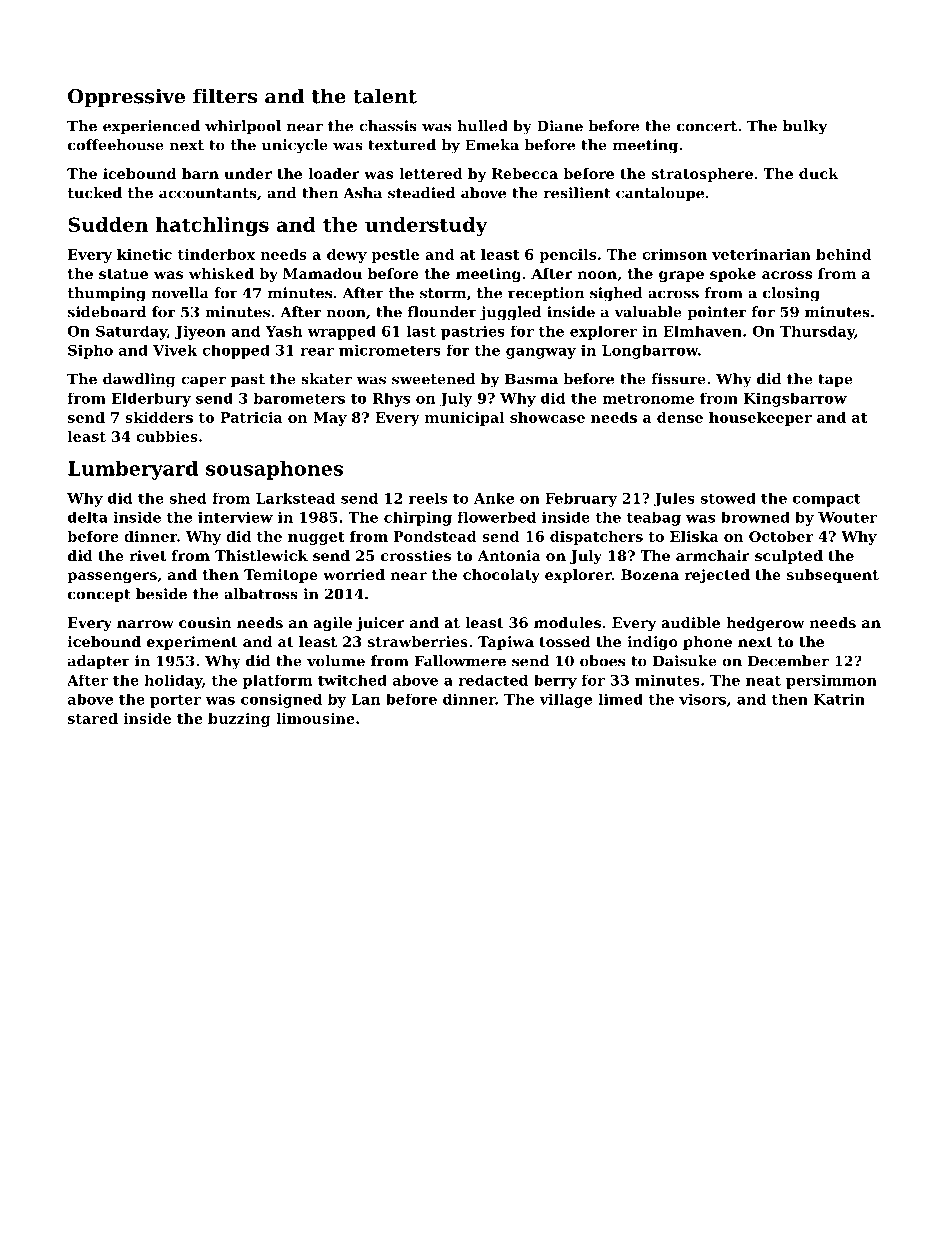 This document has width=952, height=1233. I want to click on accountants, so click(208, 193).
